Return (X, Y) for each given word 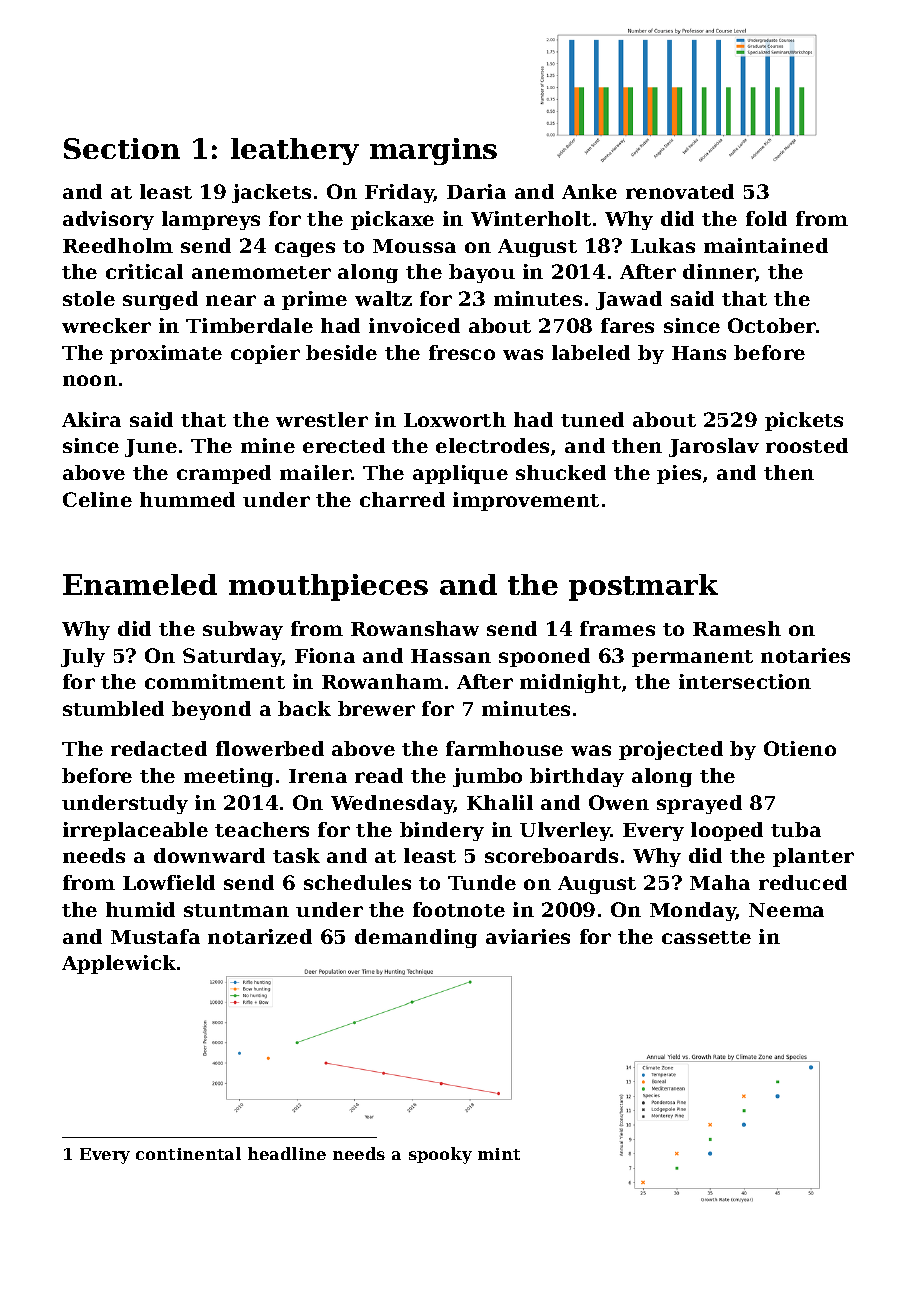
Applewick (119, 964)
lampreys (211, 220)
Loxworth (455, 419)
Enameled (140, 584)
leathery (295, 151)
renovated (680, 191)
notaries (805, 655)
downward (209, 855)
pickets (804, 421)
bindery (442, 831)
